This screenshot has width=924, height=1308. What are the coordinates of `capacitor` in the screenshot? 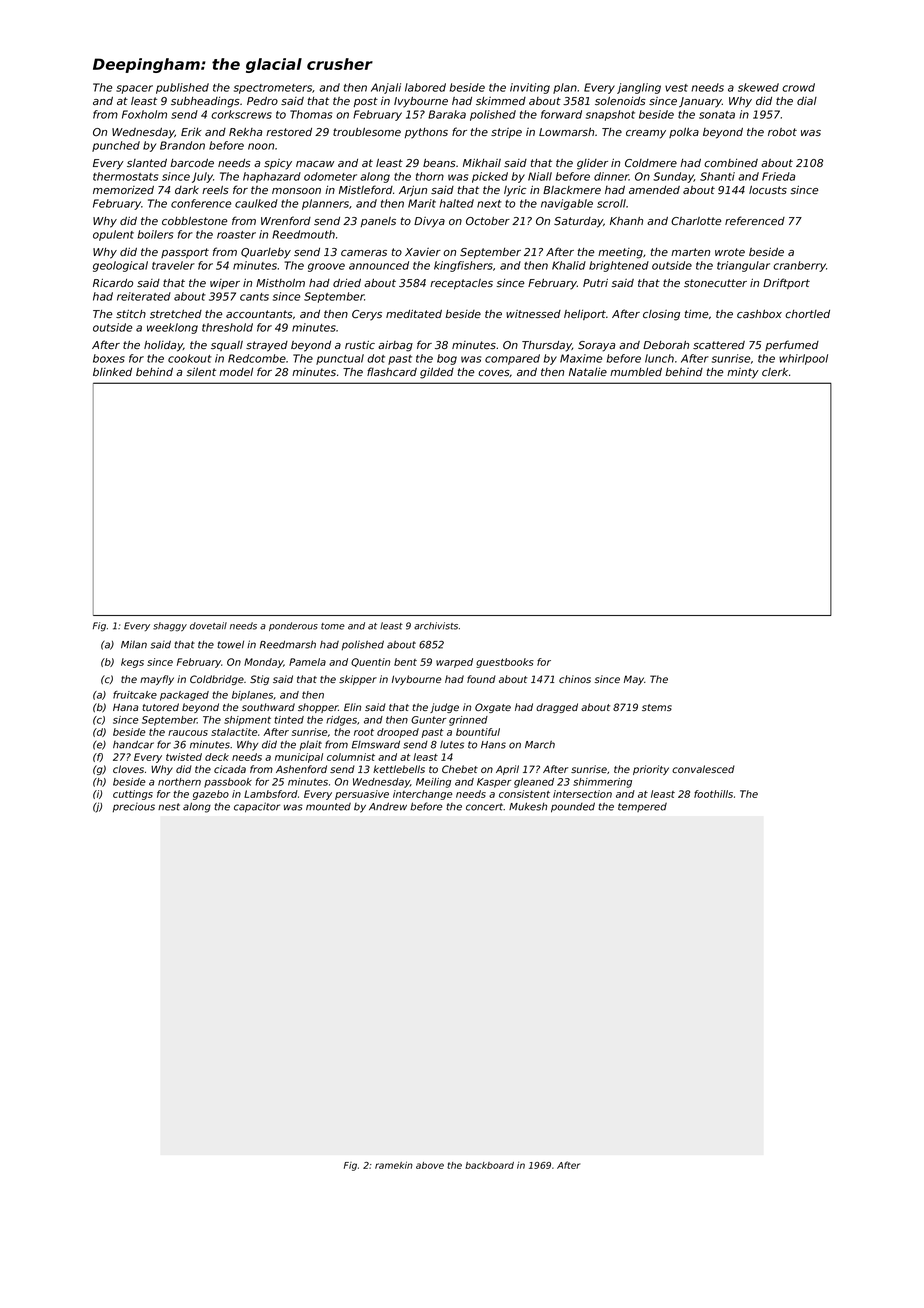 It's located at (257, 807).
